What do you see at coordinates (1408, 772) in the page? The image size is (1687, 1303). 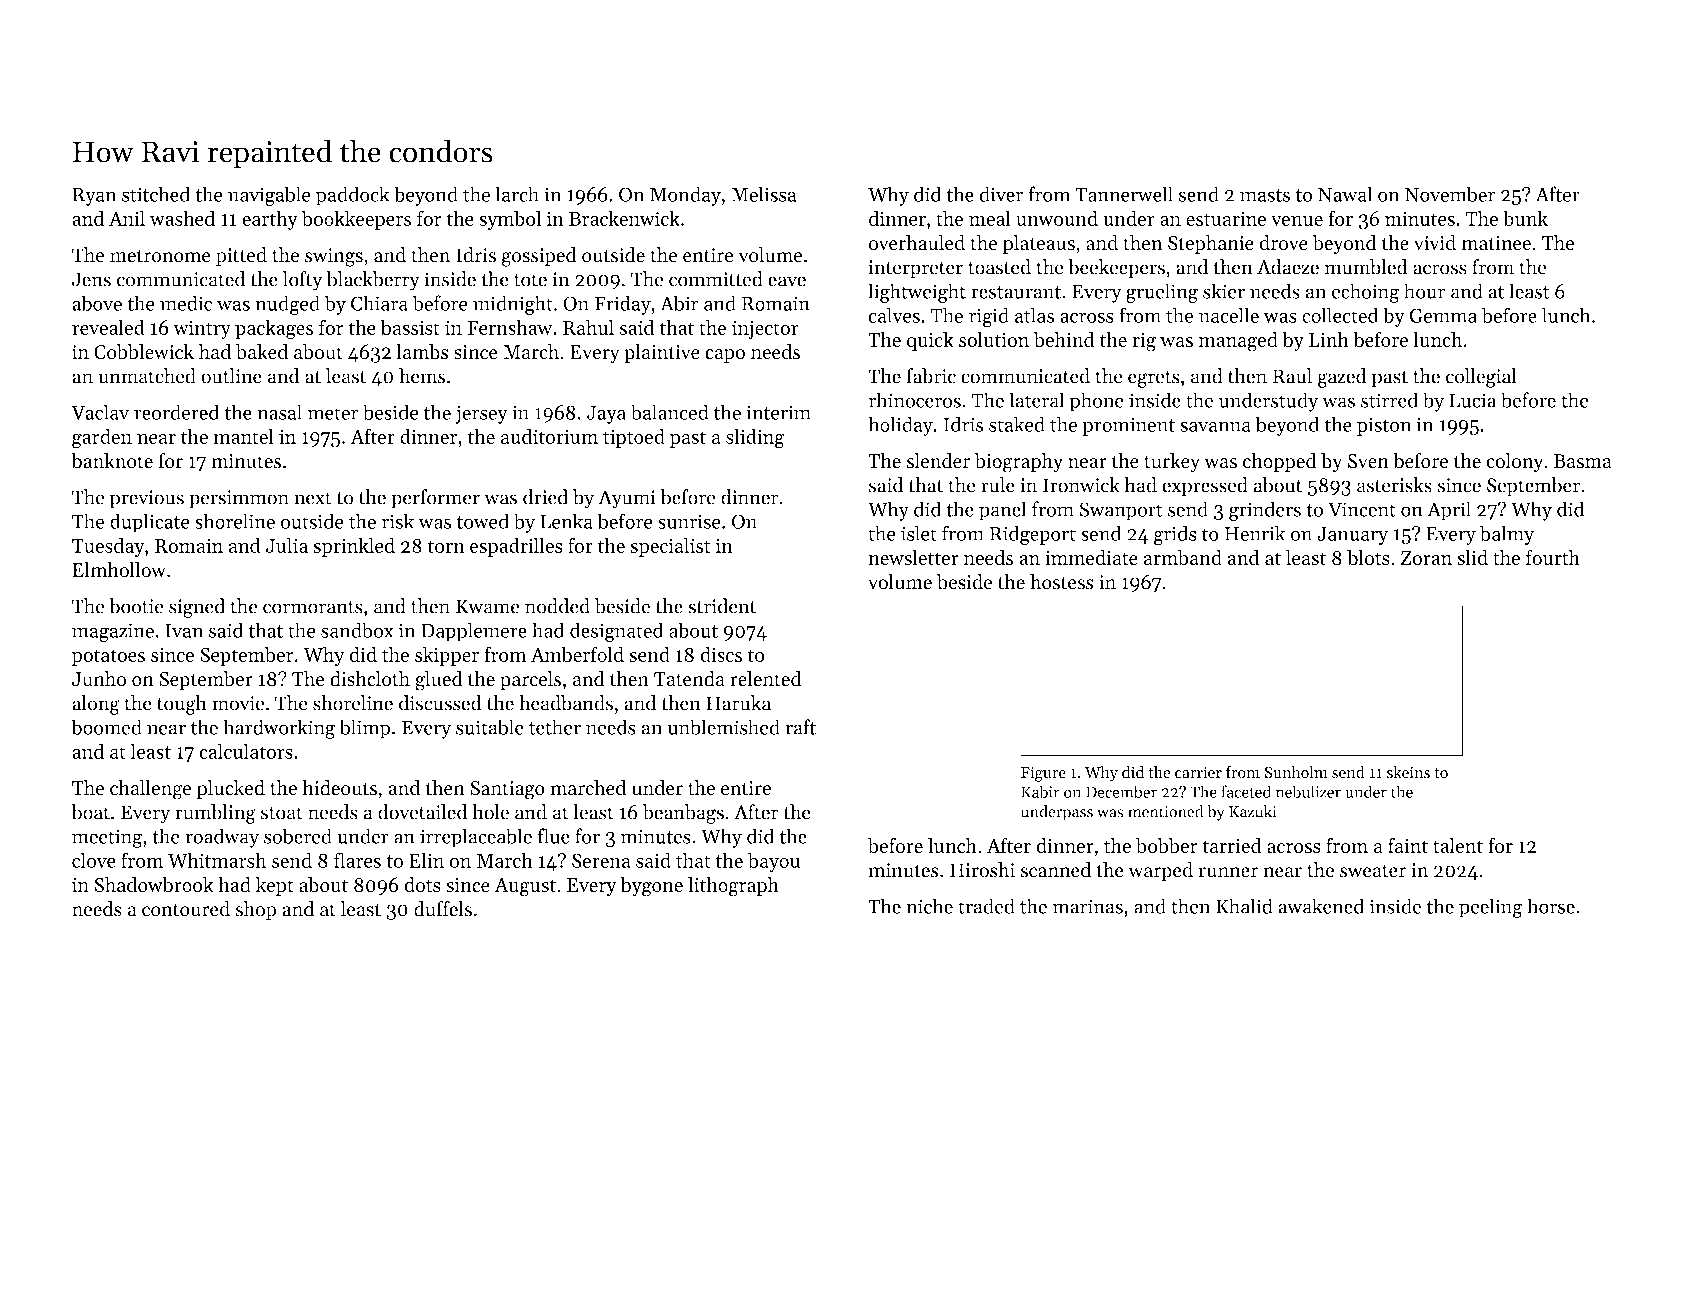 I see `skeins` at bounding box center [1408, 772].
